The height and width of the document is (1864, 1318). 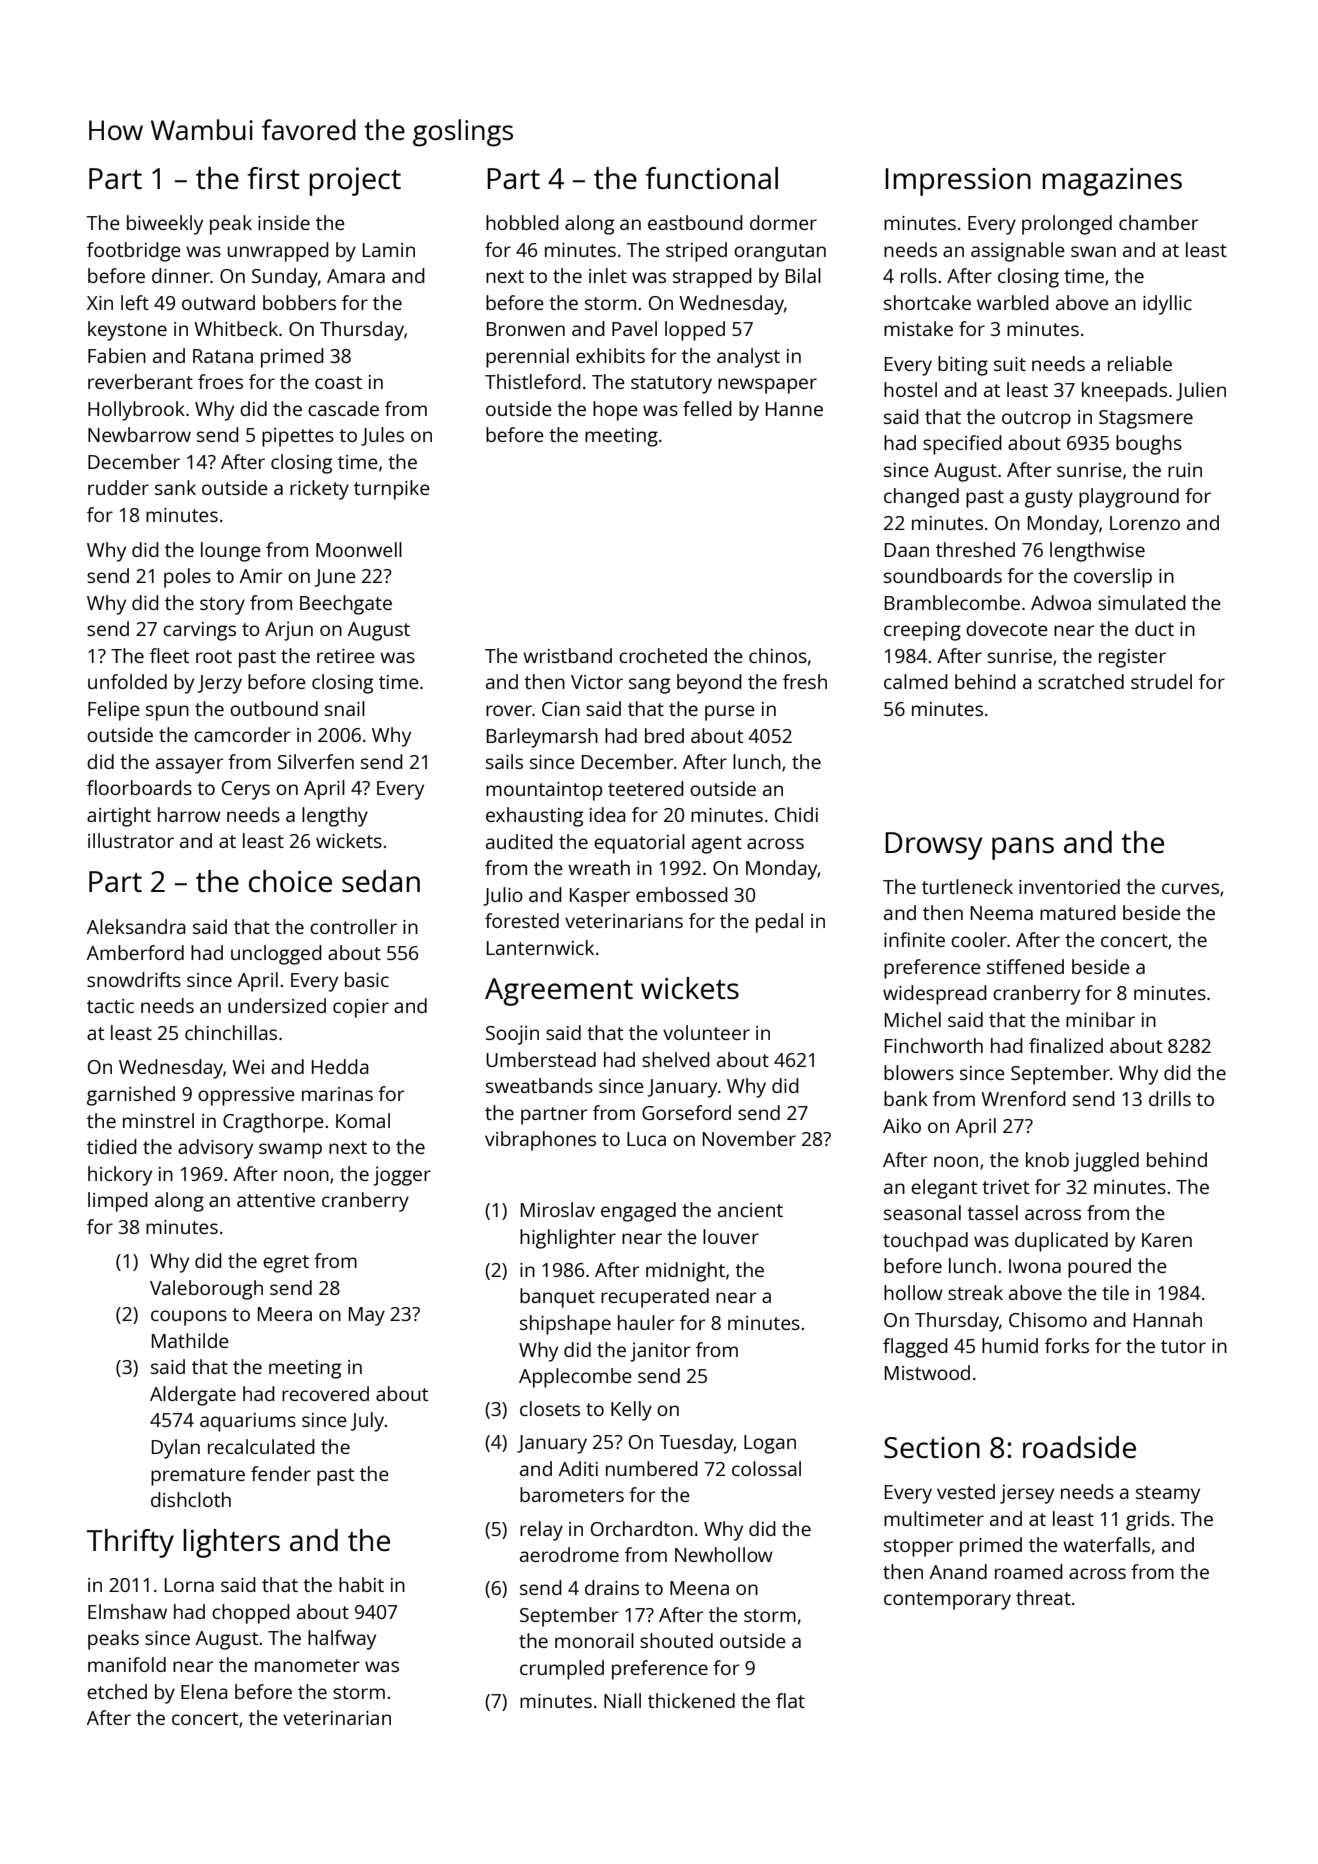 What do you see at coordinates (1161, 681) in the document?
I see `strudel` at bounding box center [1161, 681].
